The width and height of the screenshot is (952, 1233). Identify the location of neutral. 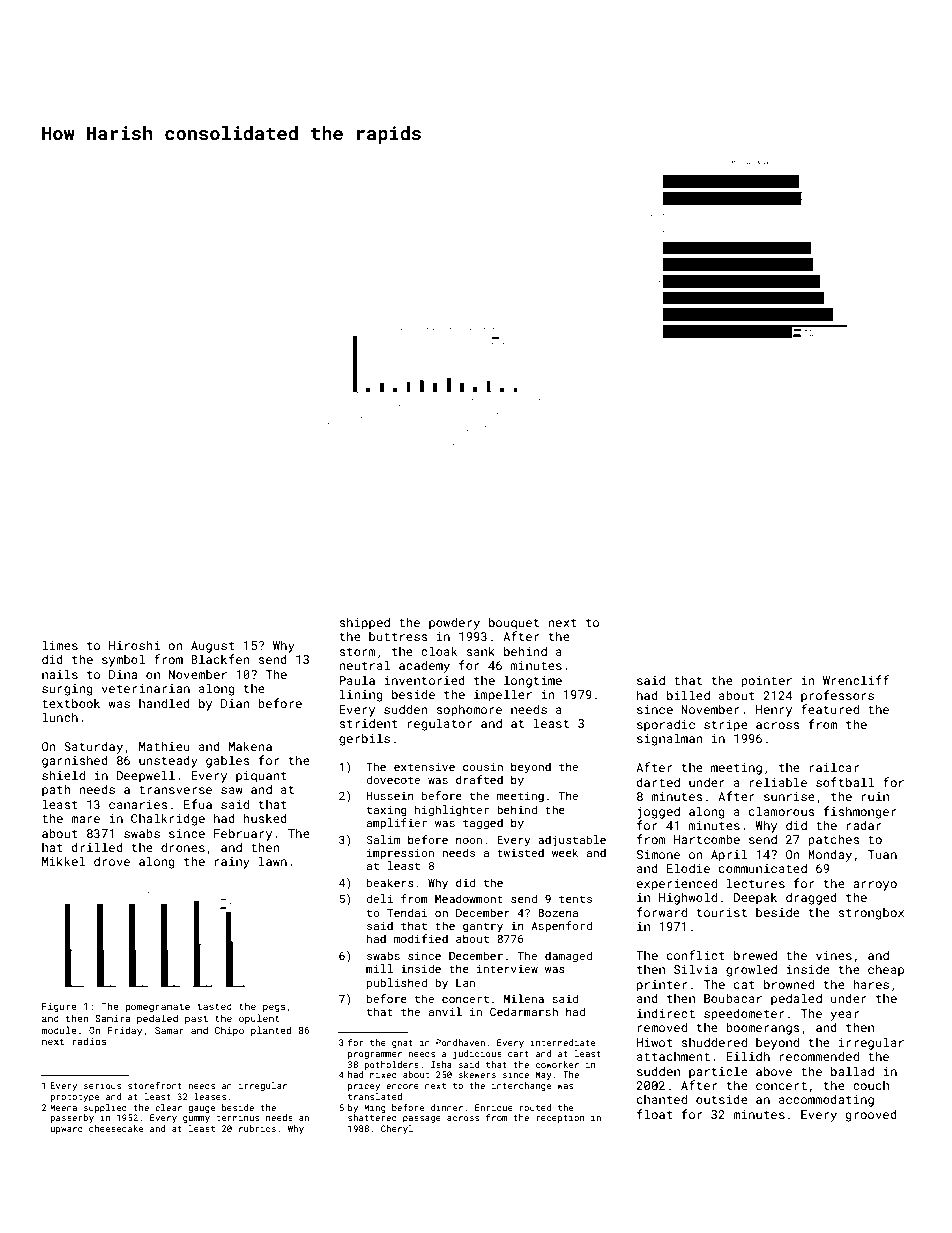
(364, 665).
